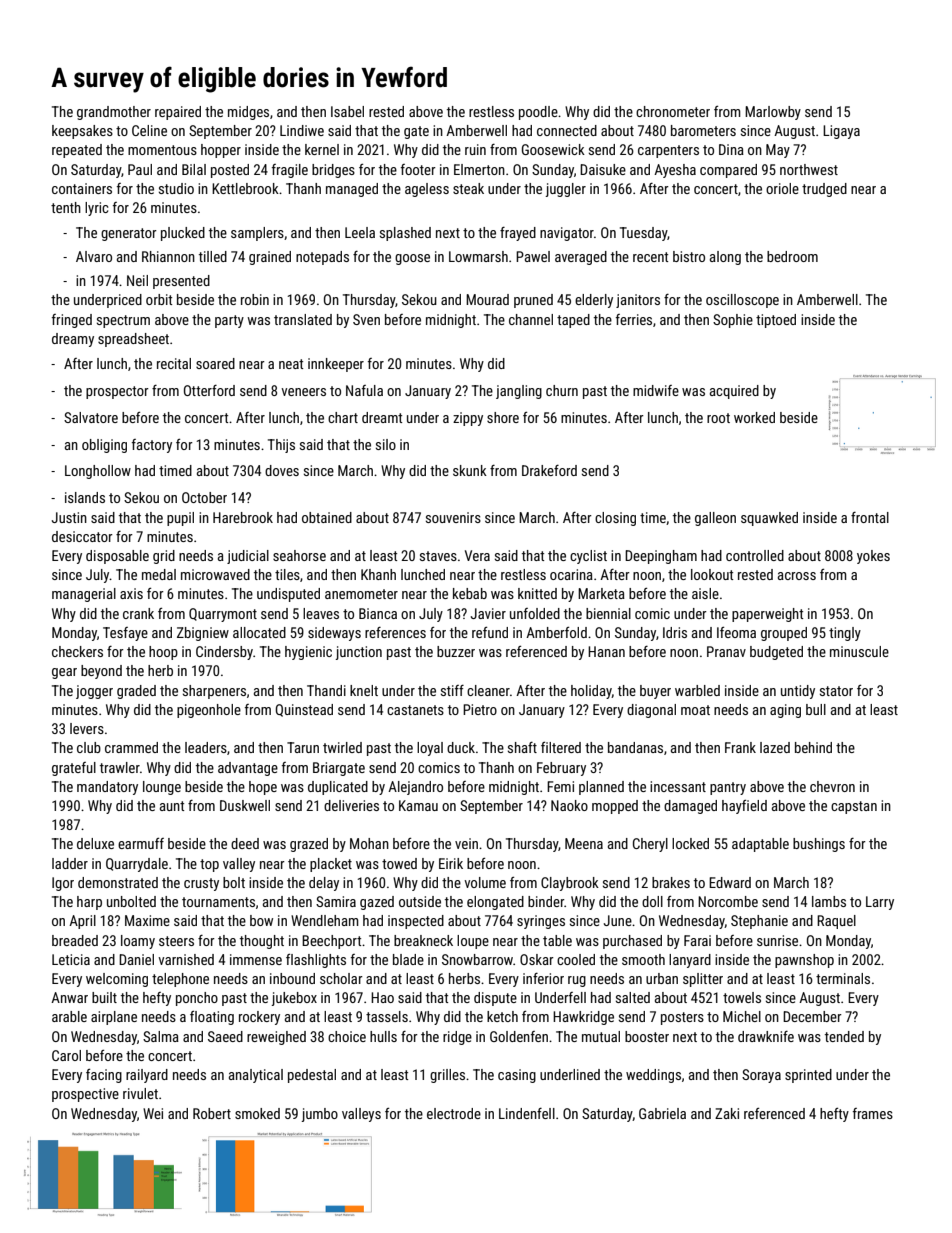 The image size is (952, 1233). I want to click on Harebrook, so click(243, 517).
